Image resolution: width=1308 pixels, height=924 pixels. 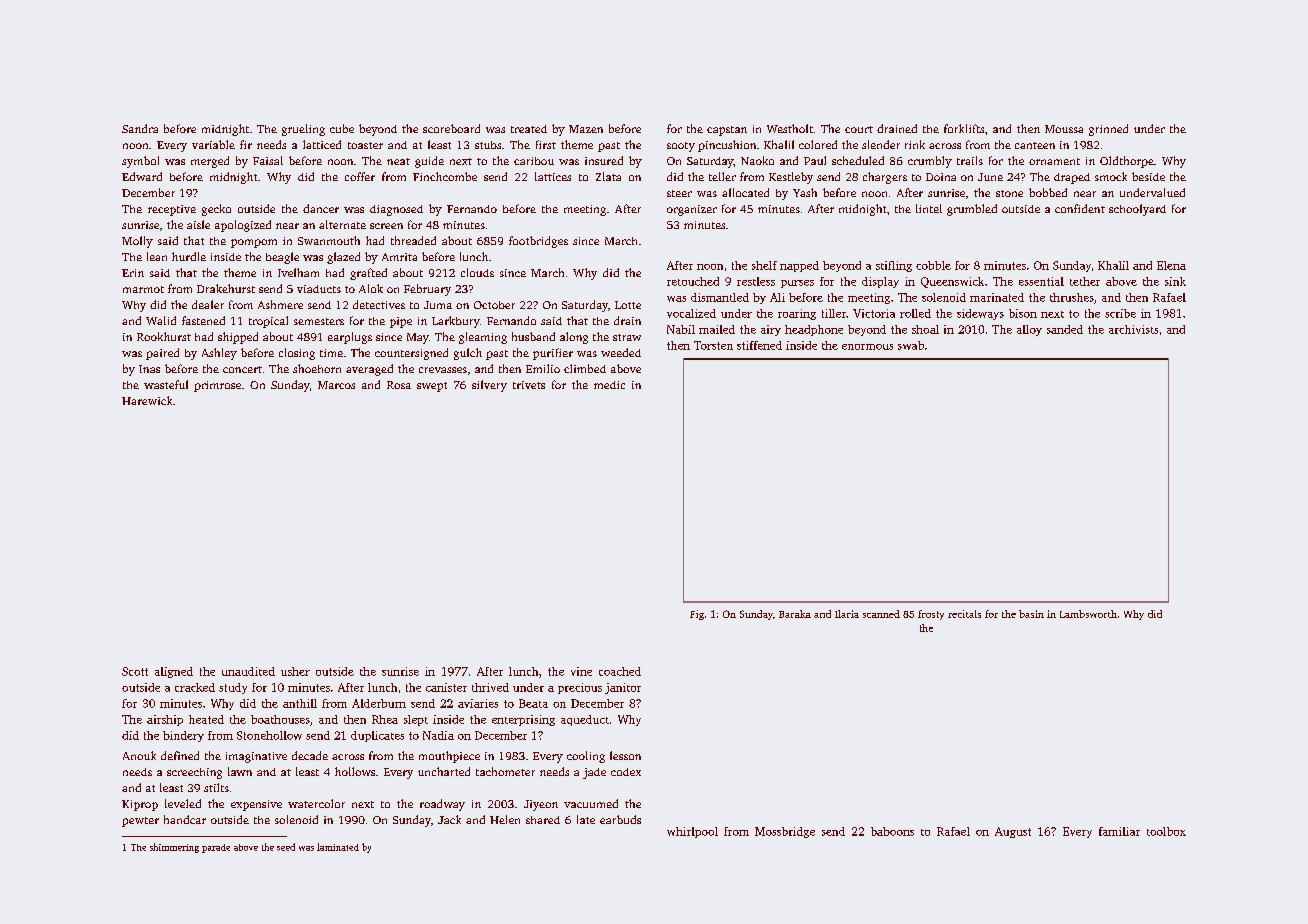 What do you see at coordinates (692, 210) in the screenshot?
I see `organizer` at bounding box center [692, 210].
